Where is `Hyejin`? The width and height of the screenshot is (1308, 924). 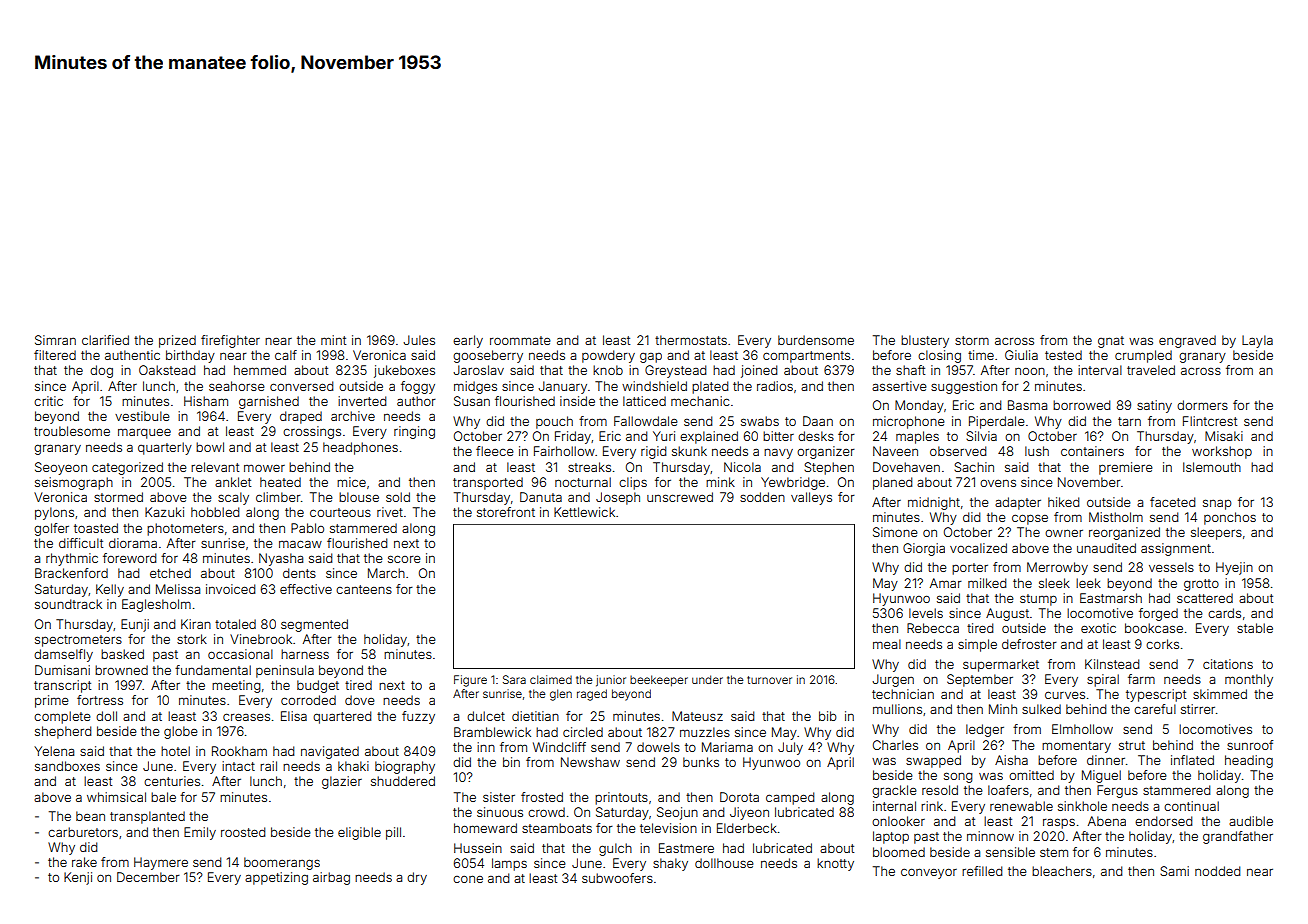
Hyejin is located at coordinates (1234, 568).
